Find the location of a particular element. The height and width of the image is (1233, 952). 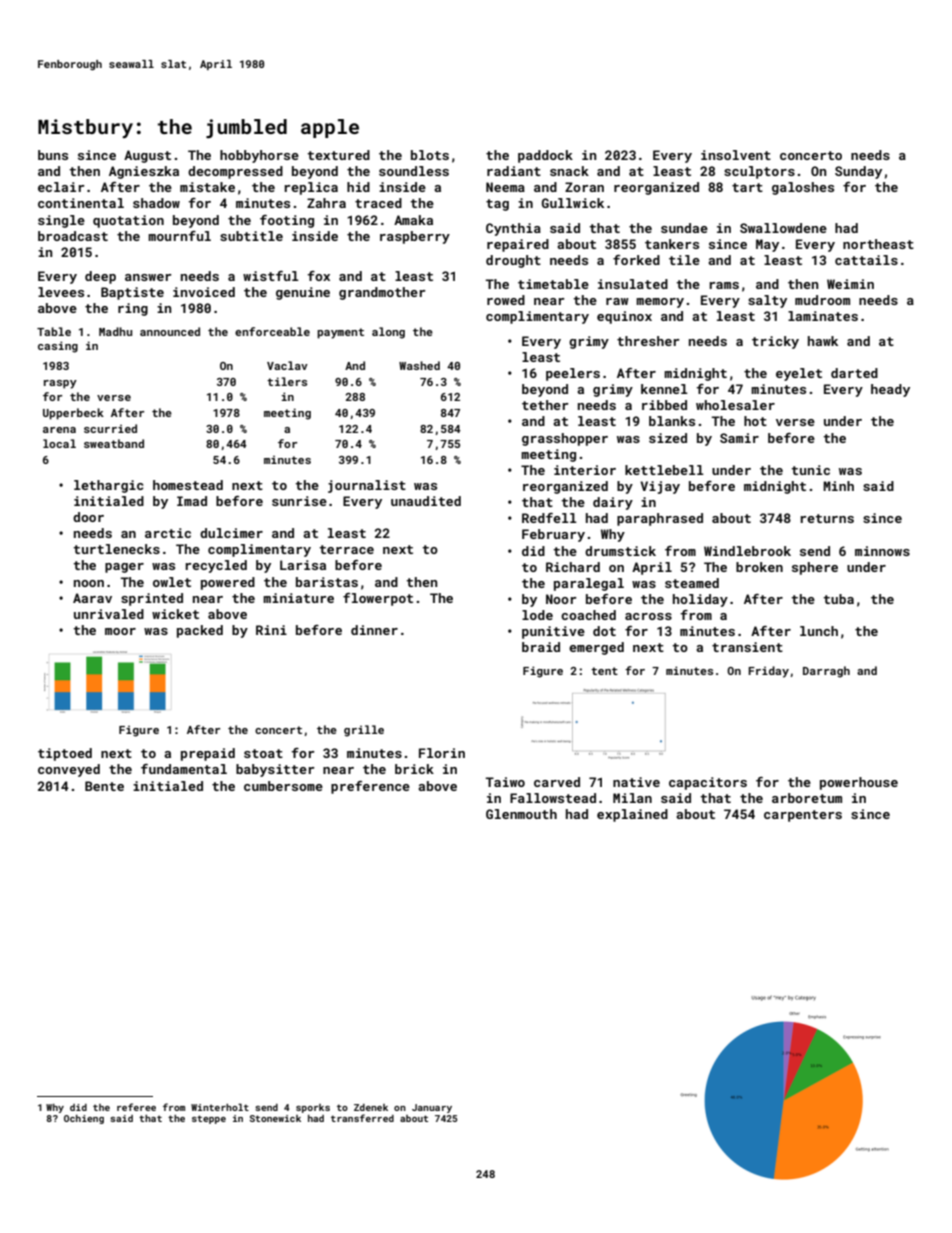

equinox is located at coordinates (624, 317).
